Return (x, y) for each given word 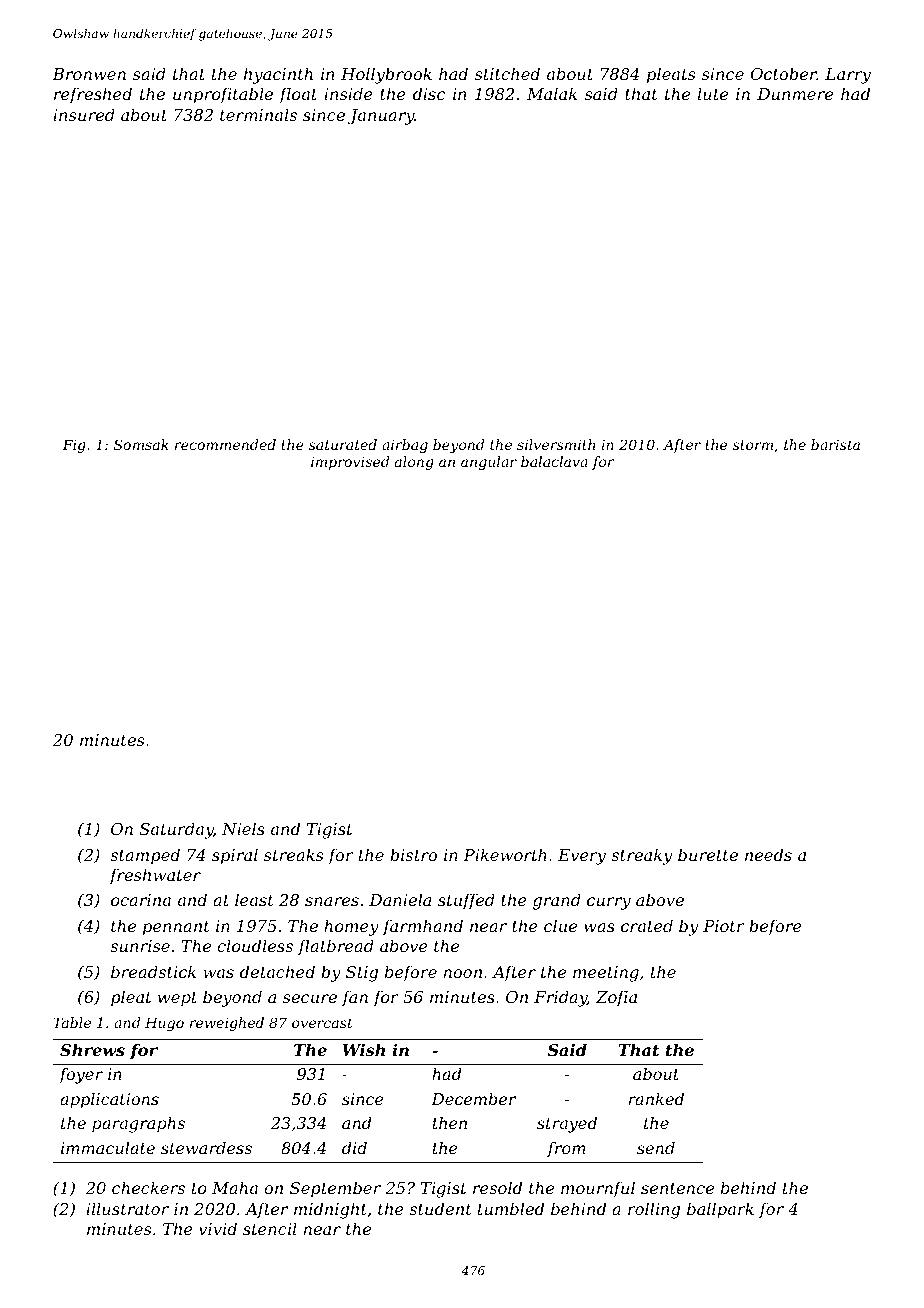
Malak (552, 93)
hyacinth (278, 75)
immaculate (108, 1147)
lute (713, 93)
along (414, 463)
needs (768, 854)
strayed (567, 1124)
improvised (350, 463)
